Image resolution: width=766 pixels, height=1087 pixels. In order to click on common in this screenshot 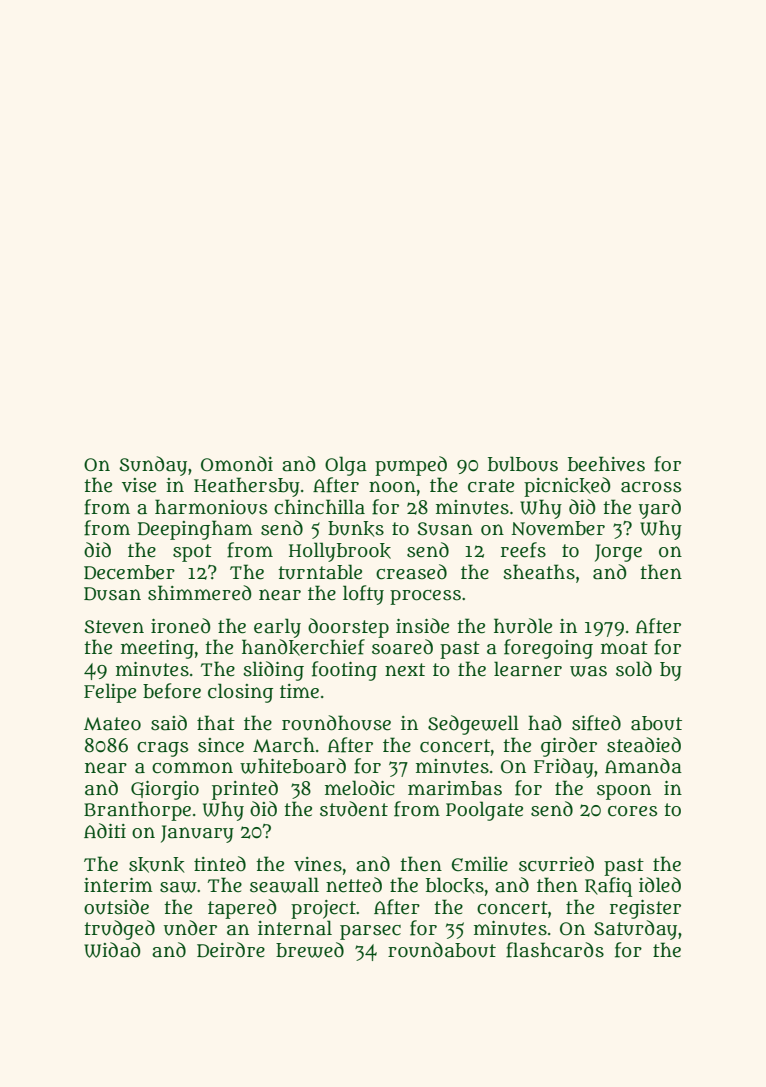, I will do `click(192, 768)`.
